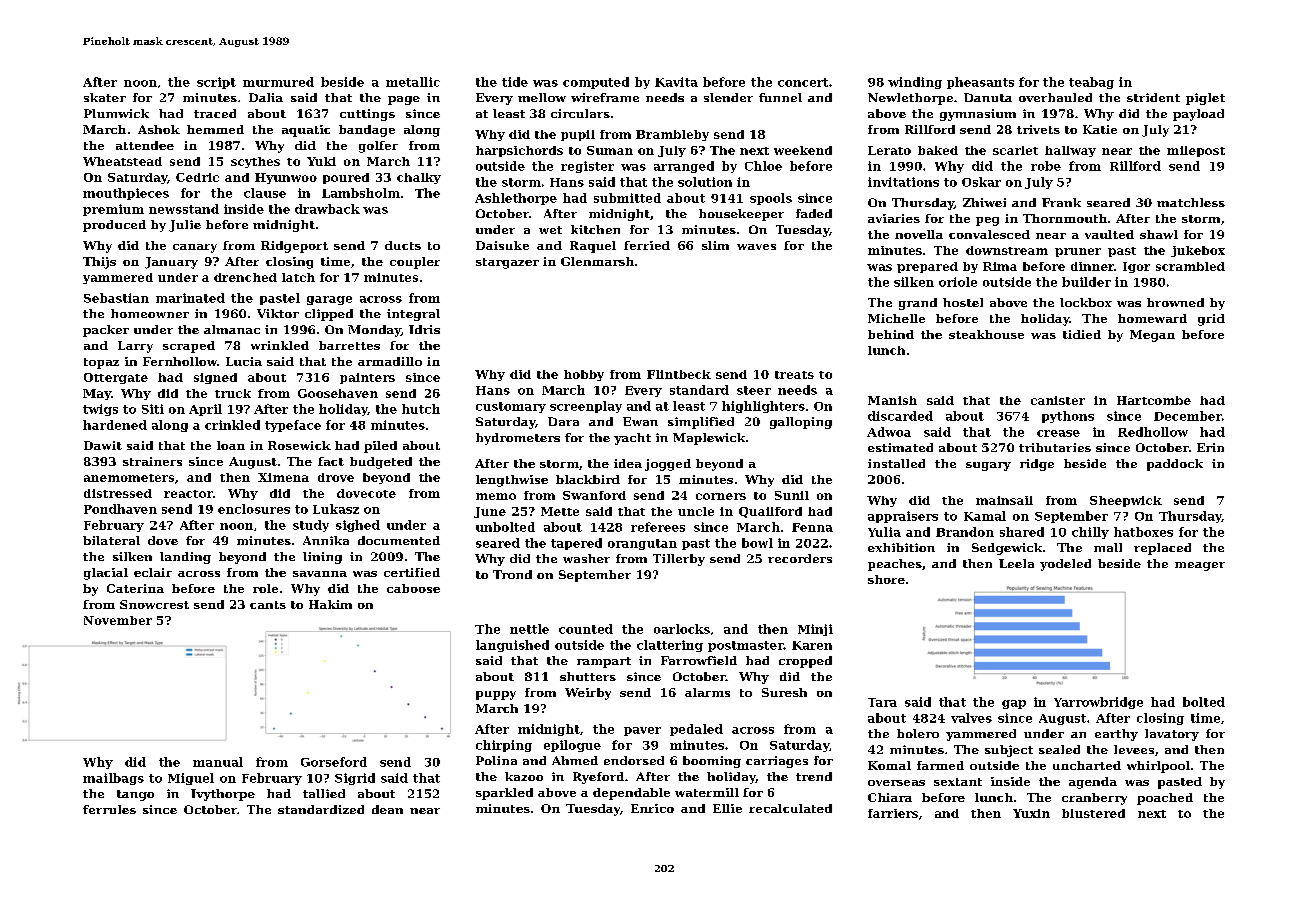 This document has height=924, width=1308. I want to click on Farrowfield, so click(699, 660).
